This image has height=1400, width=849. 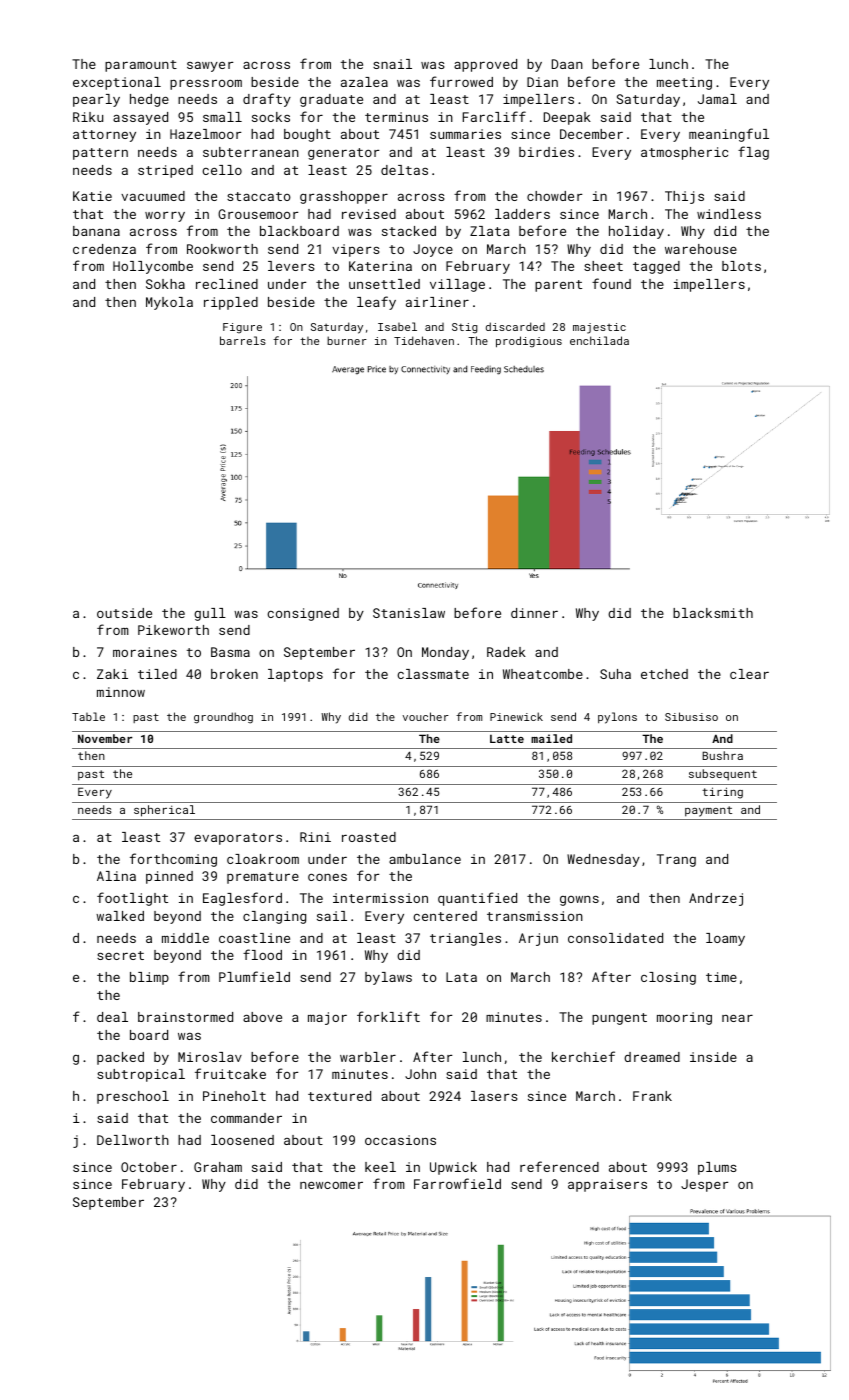 What do you see at coordinates (494, 116) in the image?
I see `Farcliff` at bounding box center [494, 116].
